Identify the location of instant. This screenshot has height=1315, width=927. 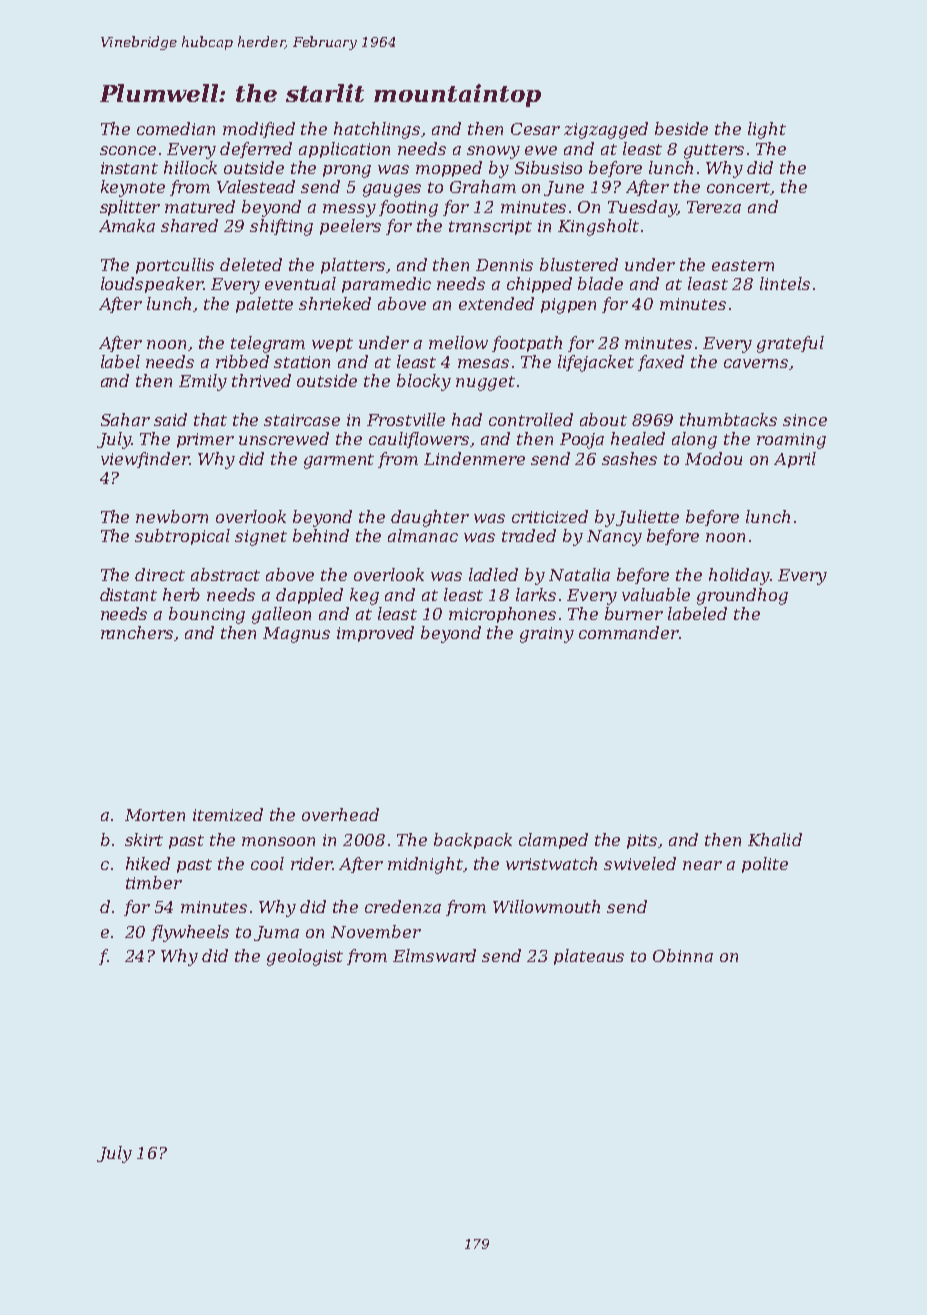
(129, 168).
